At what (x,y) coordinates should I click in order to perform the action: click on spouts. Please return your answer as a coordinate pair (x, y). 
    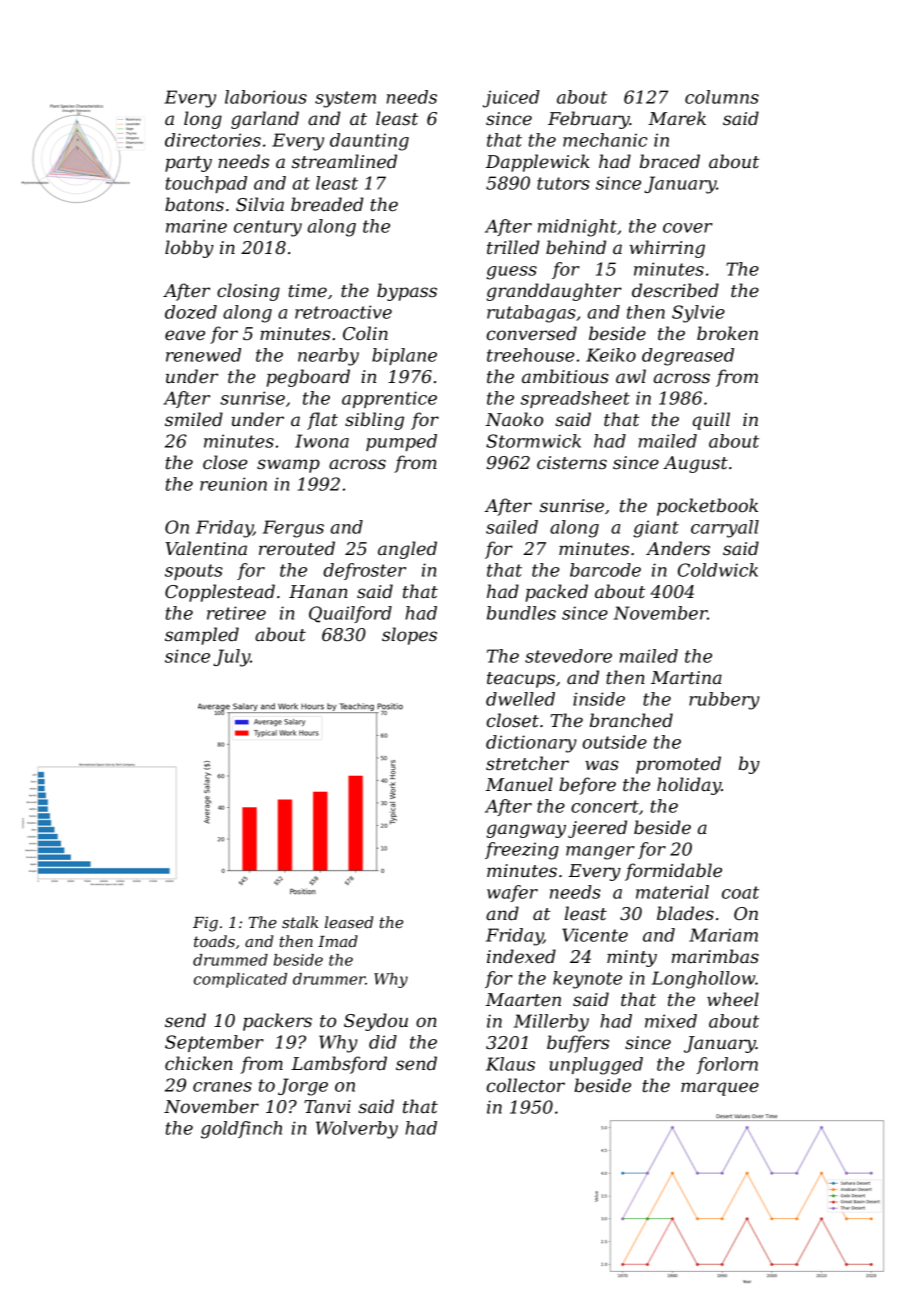
    Looking at the image, I should click on (194, 572).
